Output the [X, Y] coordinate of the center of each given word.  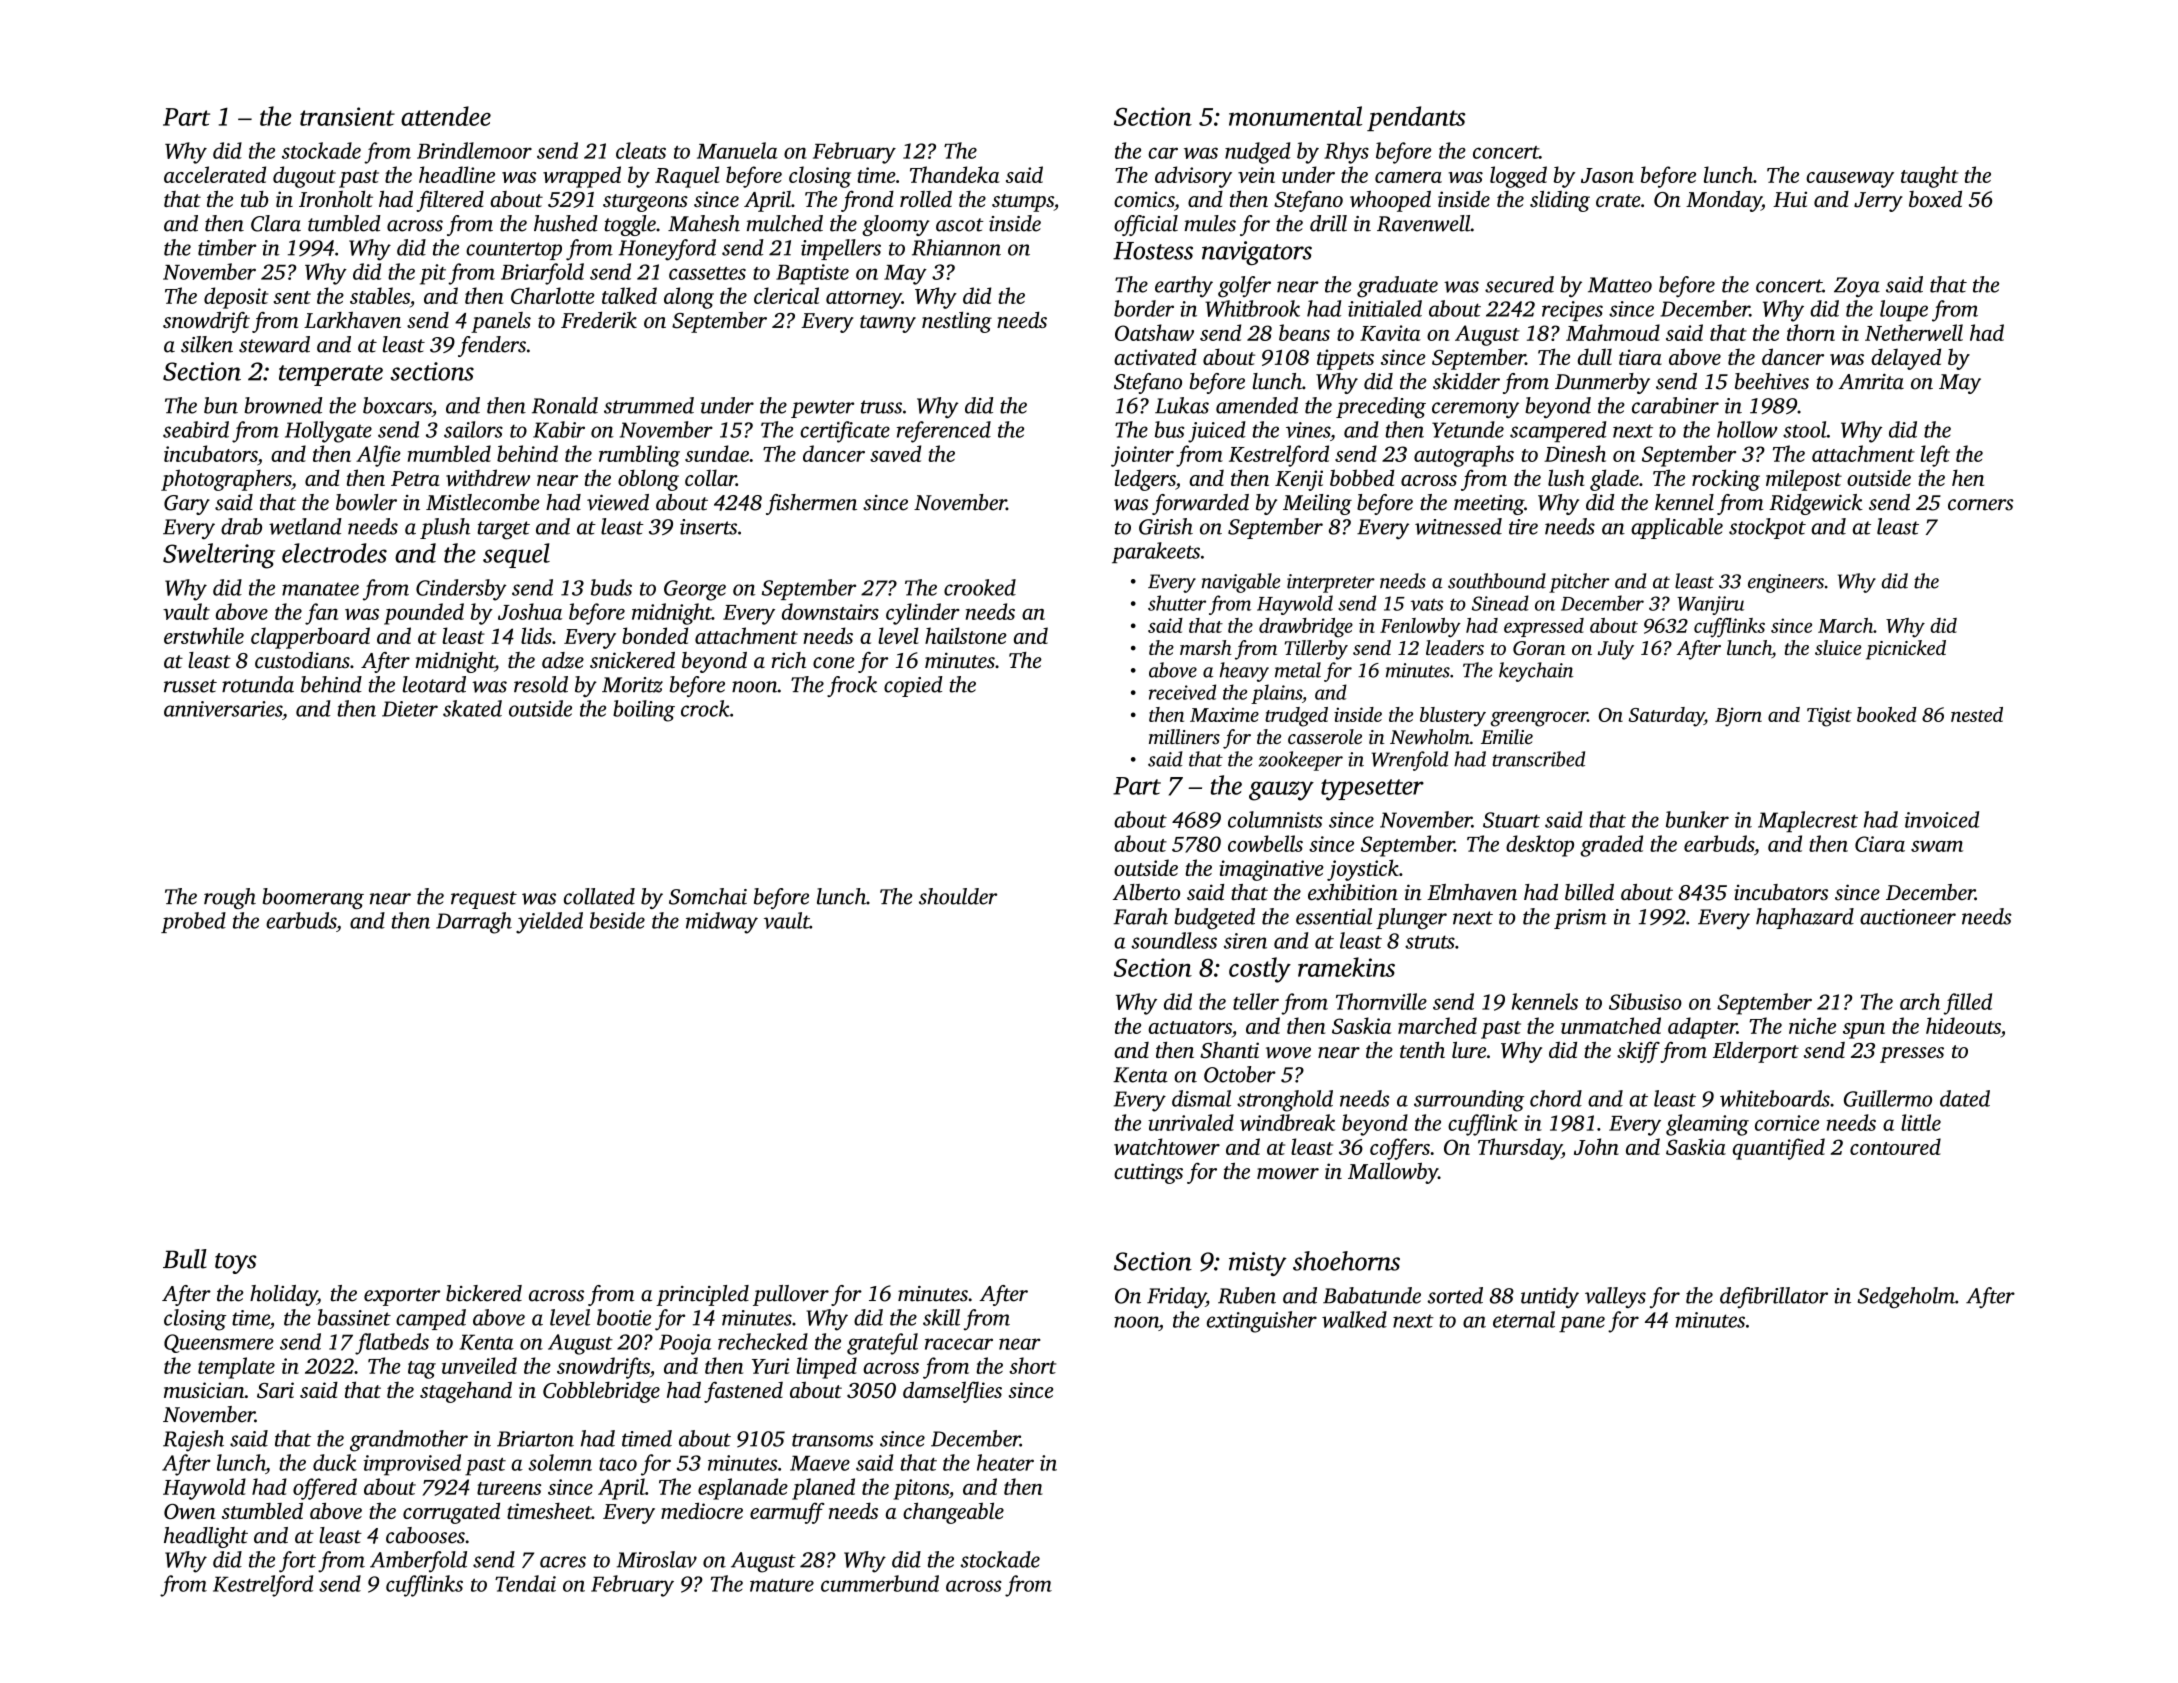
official [1146, 225]
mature [782, 1585]
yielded [549, 923]
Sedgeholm [1906, 1298]
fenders [492, 346]
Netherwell [1914, 332]
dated [1965, 1098]
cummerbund [880, 1583]
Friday [1176, 1298]
